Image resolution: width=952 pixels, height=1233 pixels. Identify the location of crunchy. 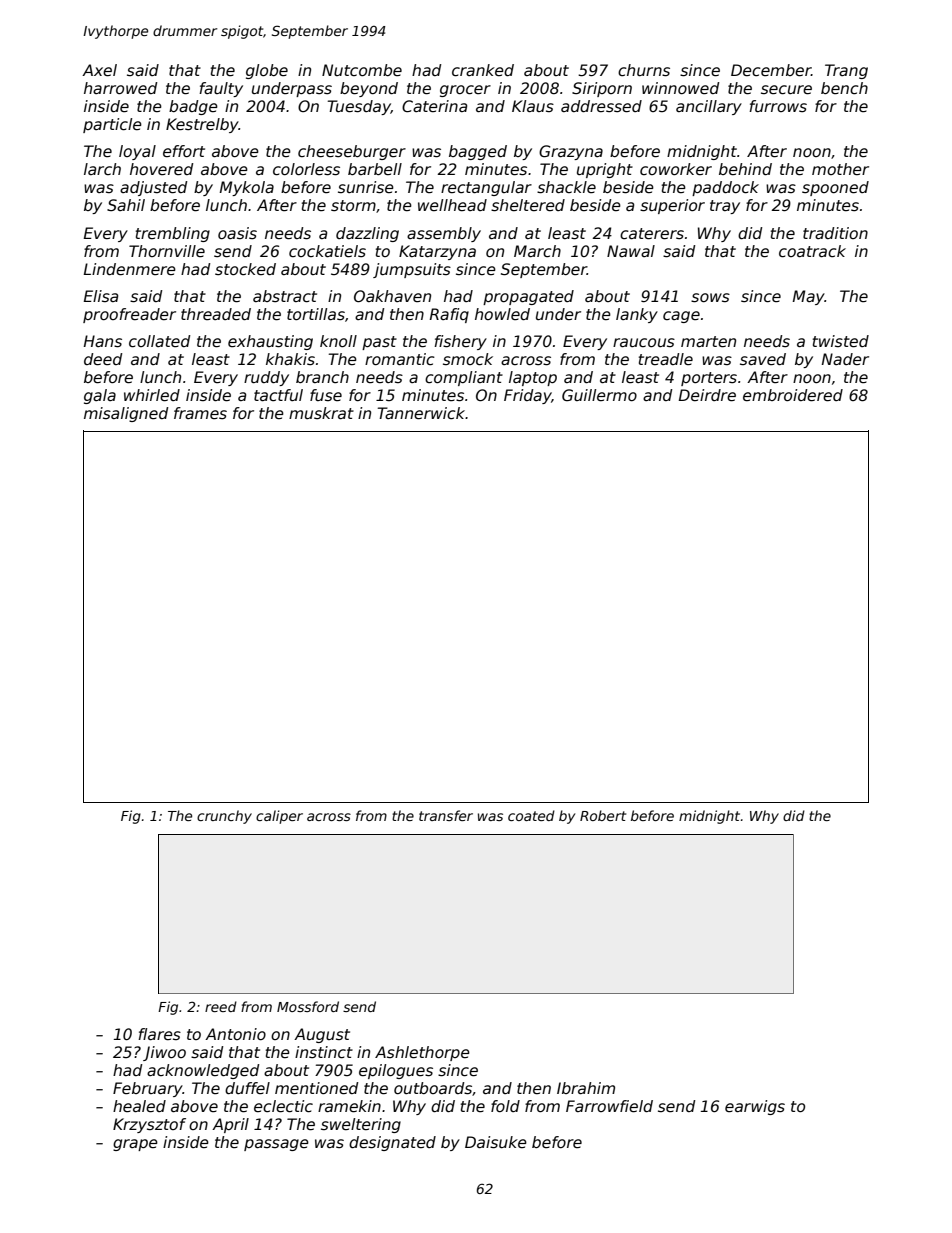
(224, 817).
